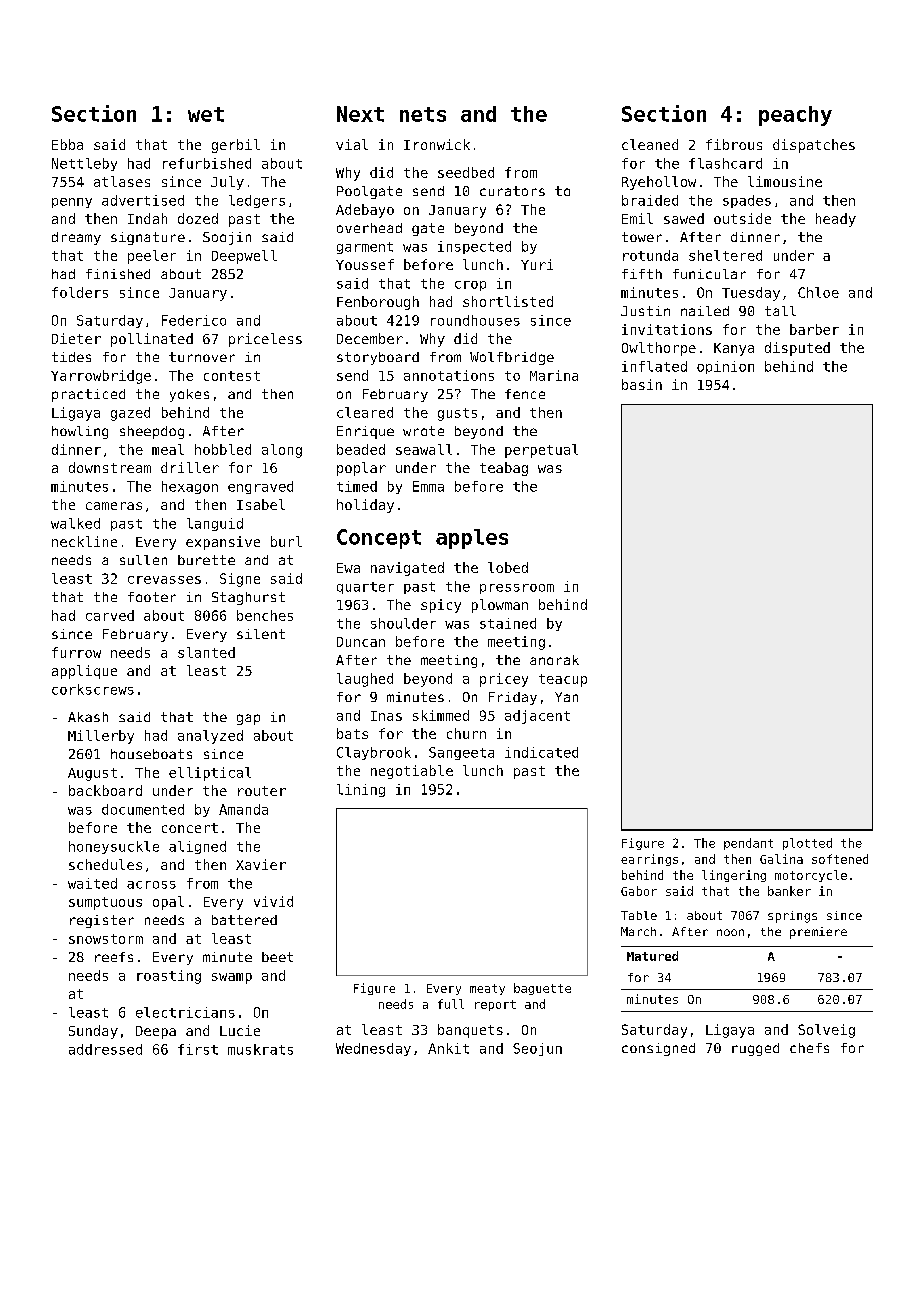  I want to click on waited, so click(92, 883).
